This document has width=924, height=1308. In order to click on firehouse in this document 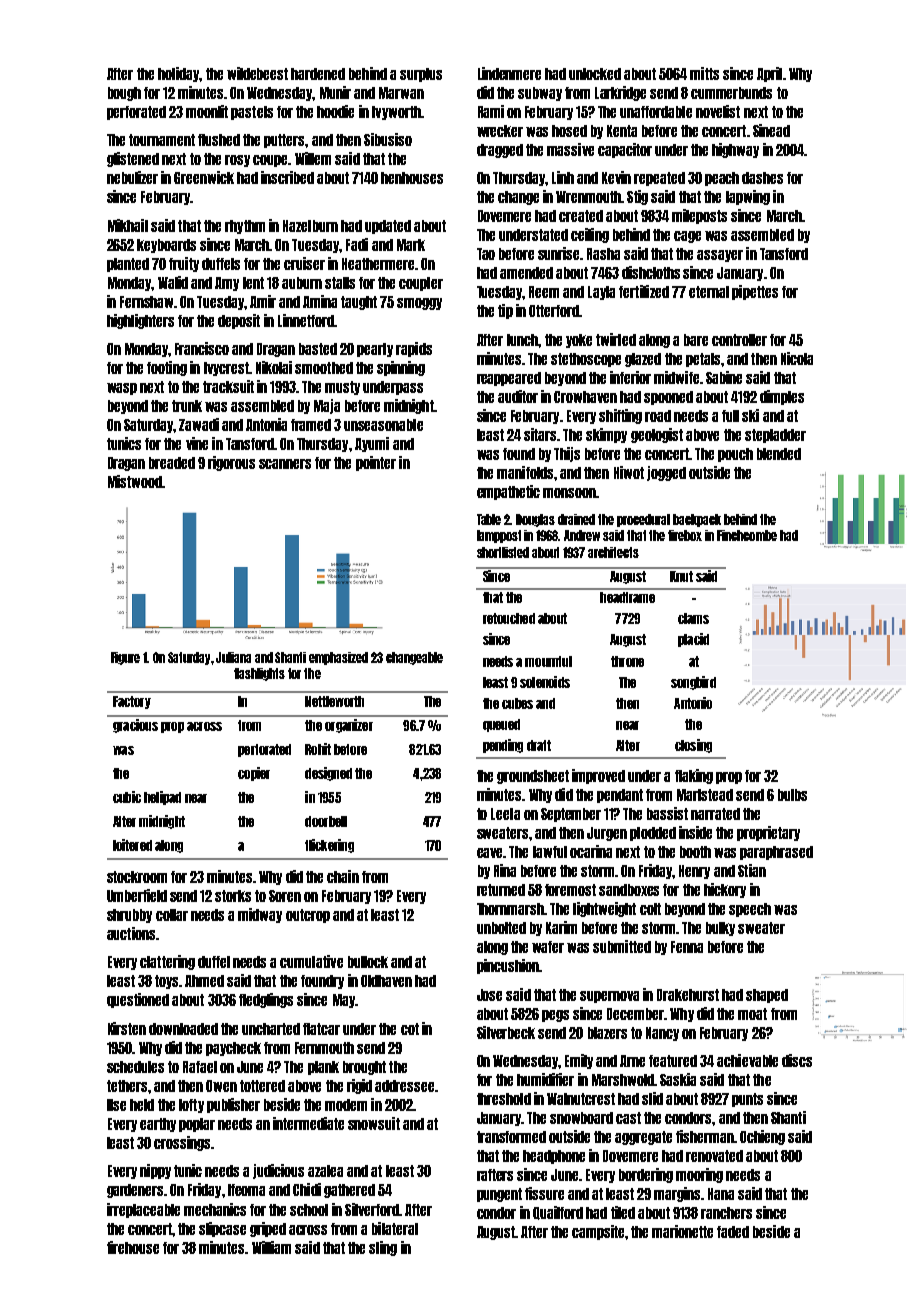, I will do `click(133, 1247)`.
